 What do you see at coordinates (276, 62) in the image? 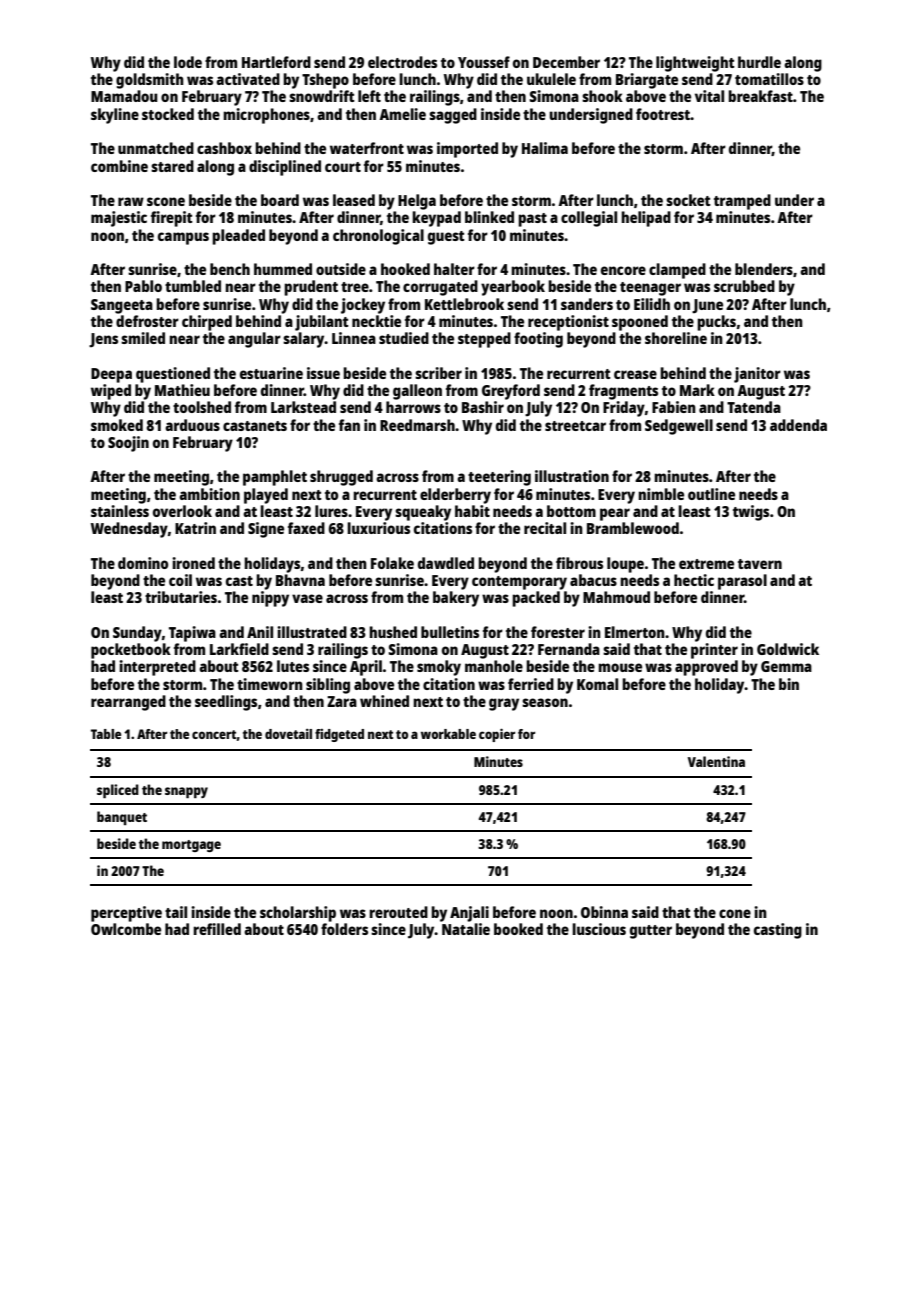
I see `Hartleford` at bounding box center [276, 62].
